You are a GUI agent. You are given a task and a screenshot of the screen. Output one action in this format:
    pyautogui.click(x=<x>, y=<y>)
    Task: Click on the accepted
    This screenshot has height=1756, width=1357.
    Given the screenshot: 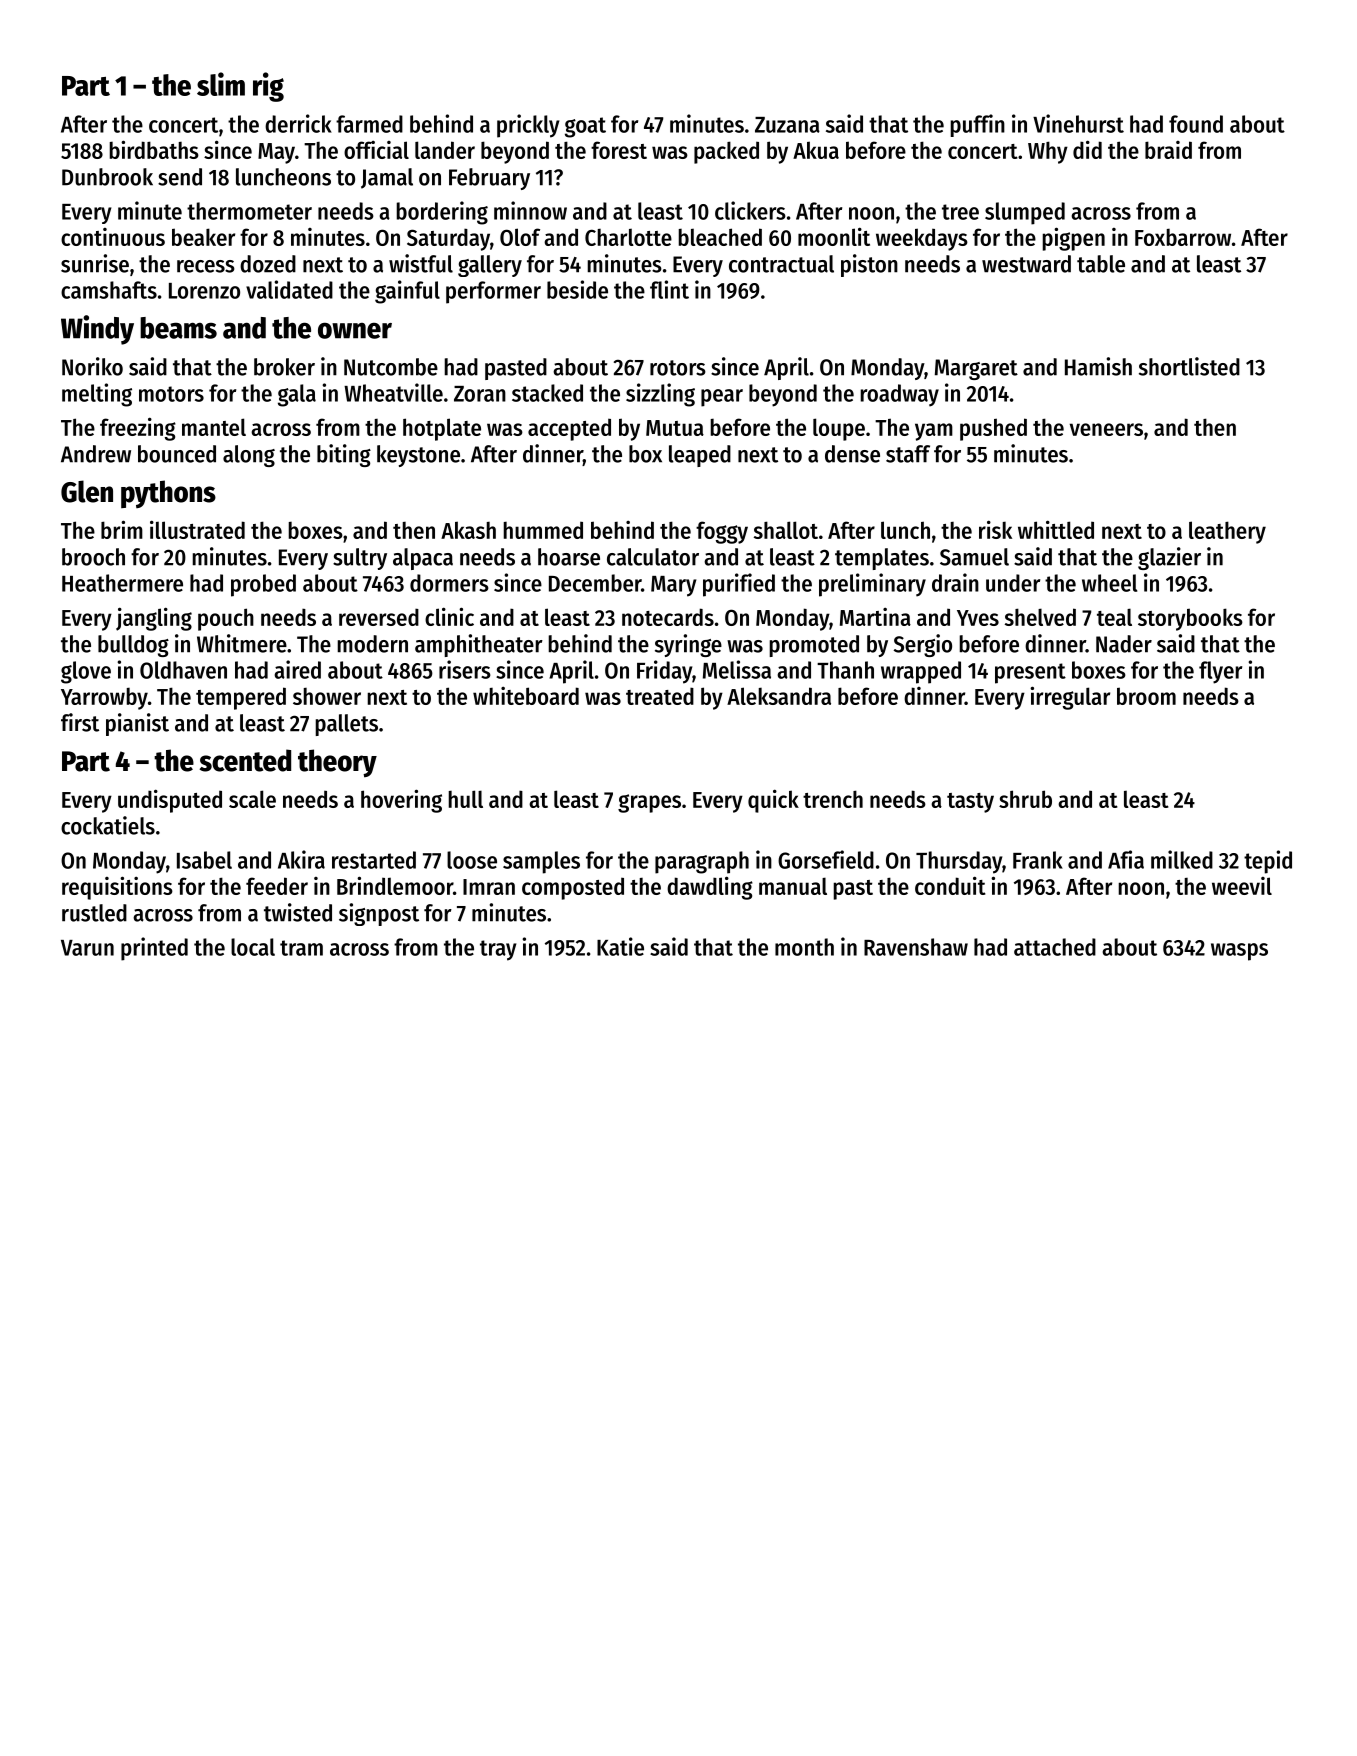 What is the action you would take?
    pyautogui.click(x=569, y=429)
